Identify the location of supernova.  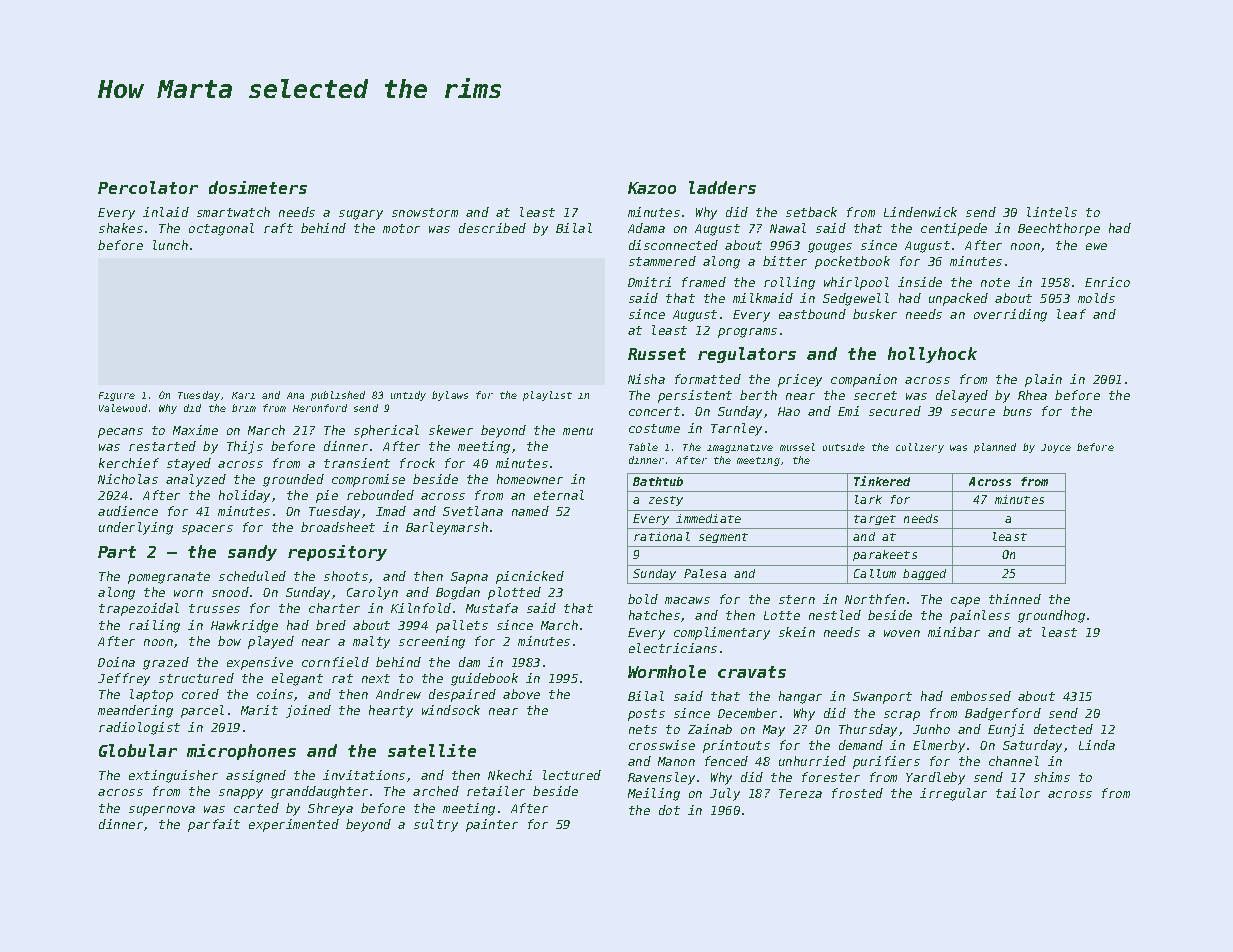
(162, 811).
